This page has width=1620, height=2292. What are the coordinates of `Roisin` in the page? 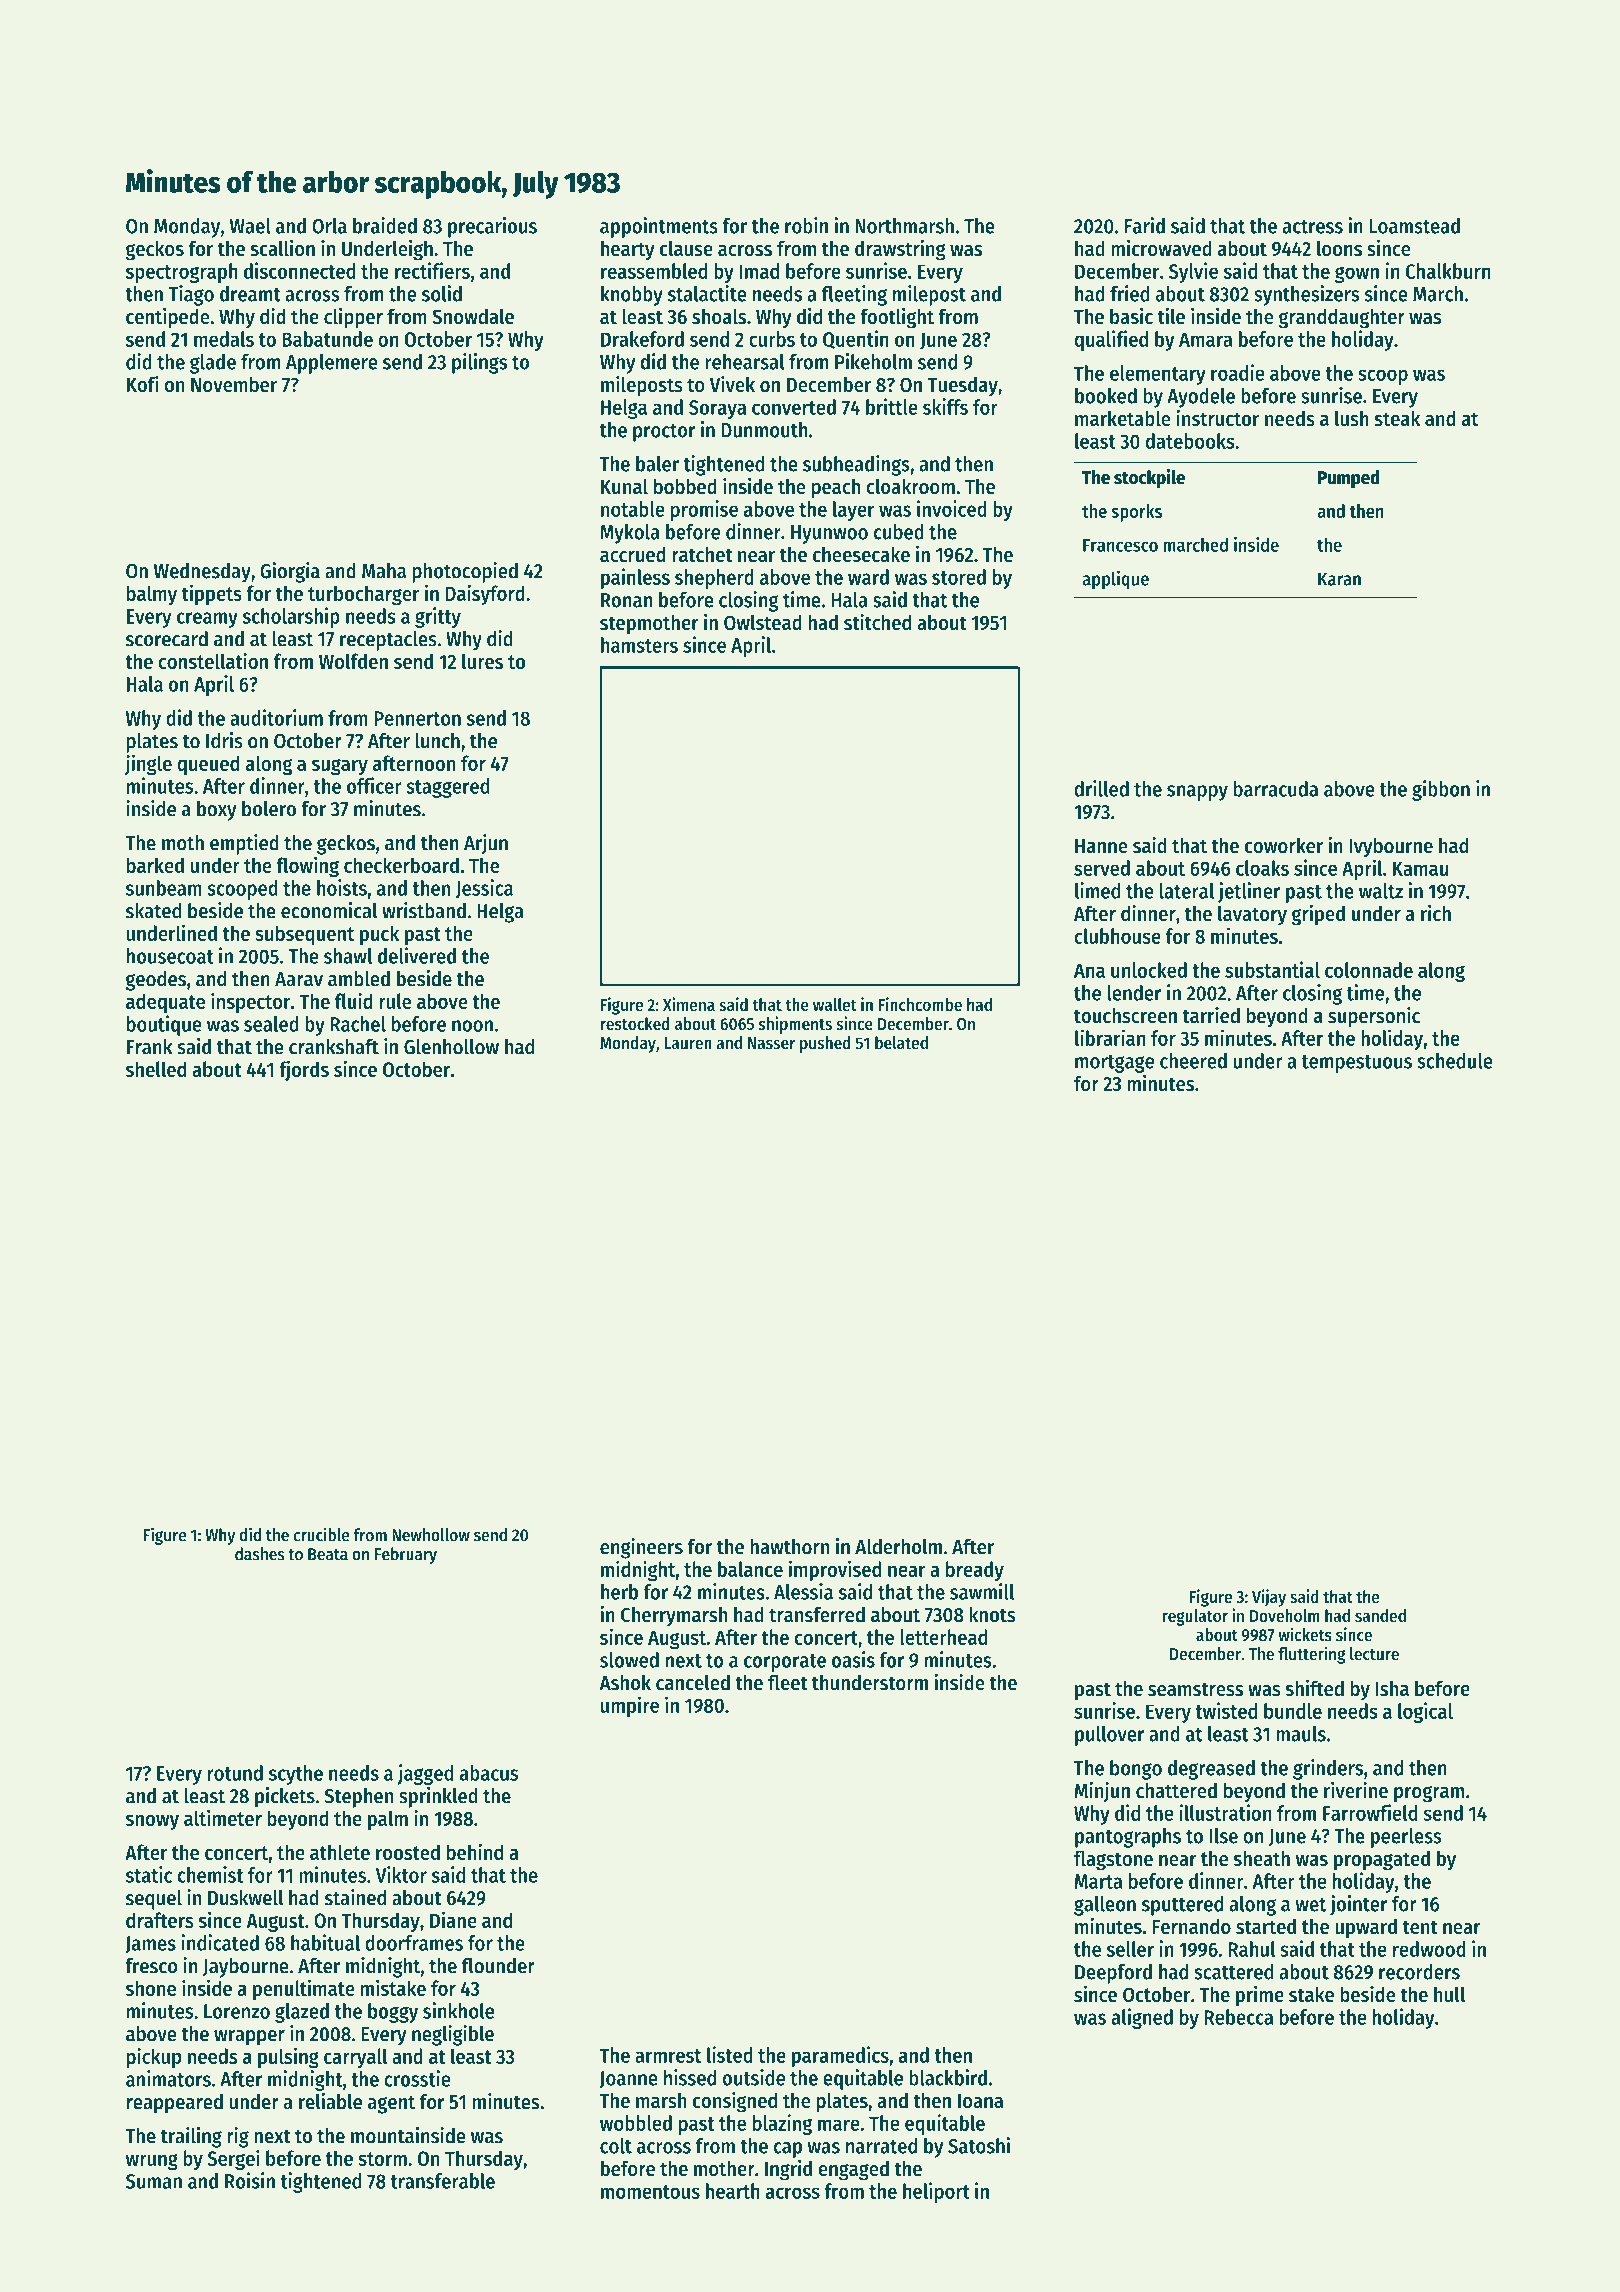 It's located at (250, 2180).
